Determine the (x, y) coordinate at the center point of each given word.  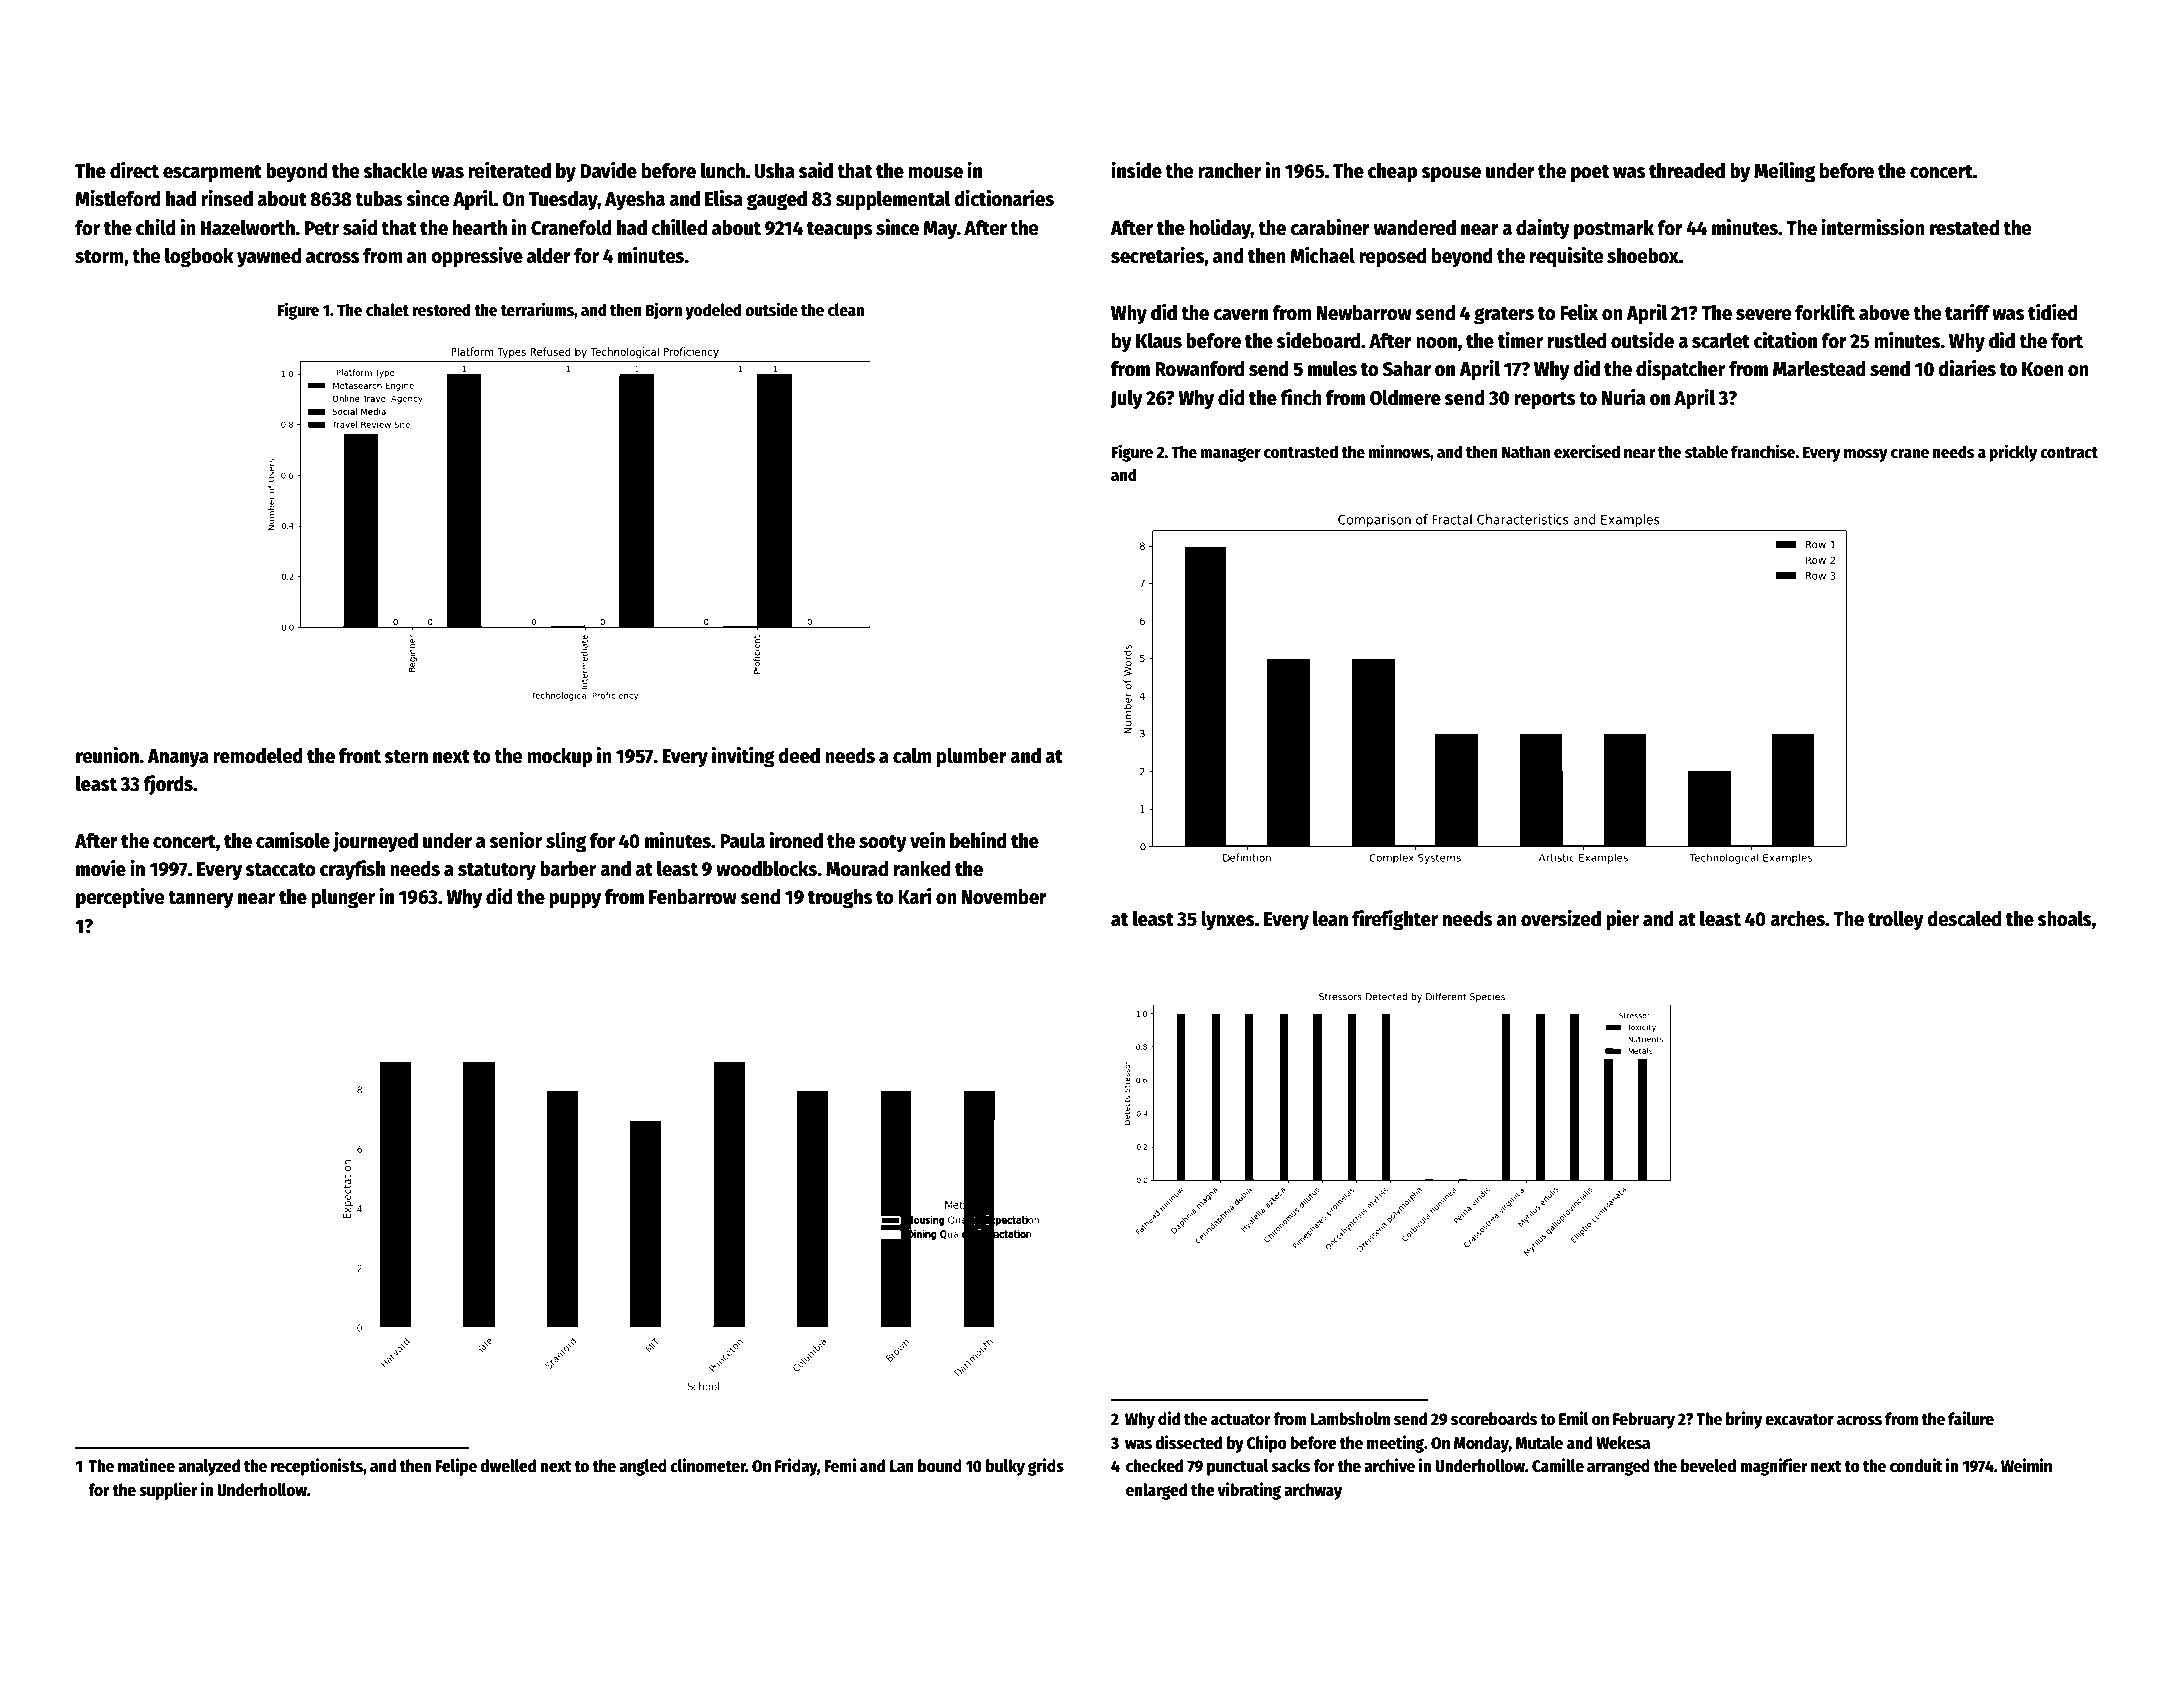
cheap (1392, 173)
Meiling (1784, 172)
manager (1230, 455)
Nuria (1623, 397)
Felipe (456, 1467)
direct (134, 170)
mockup (559, 758)
